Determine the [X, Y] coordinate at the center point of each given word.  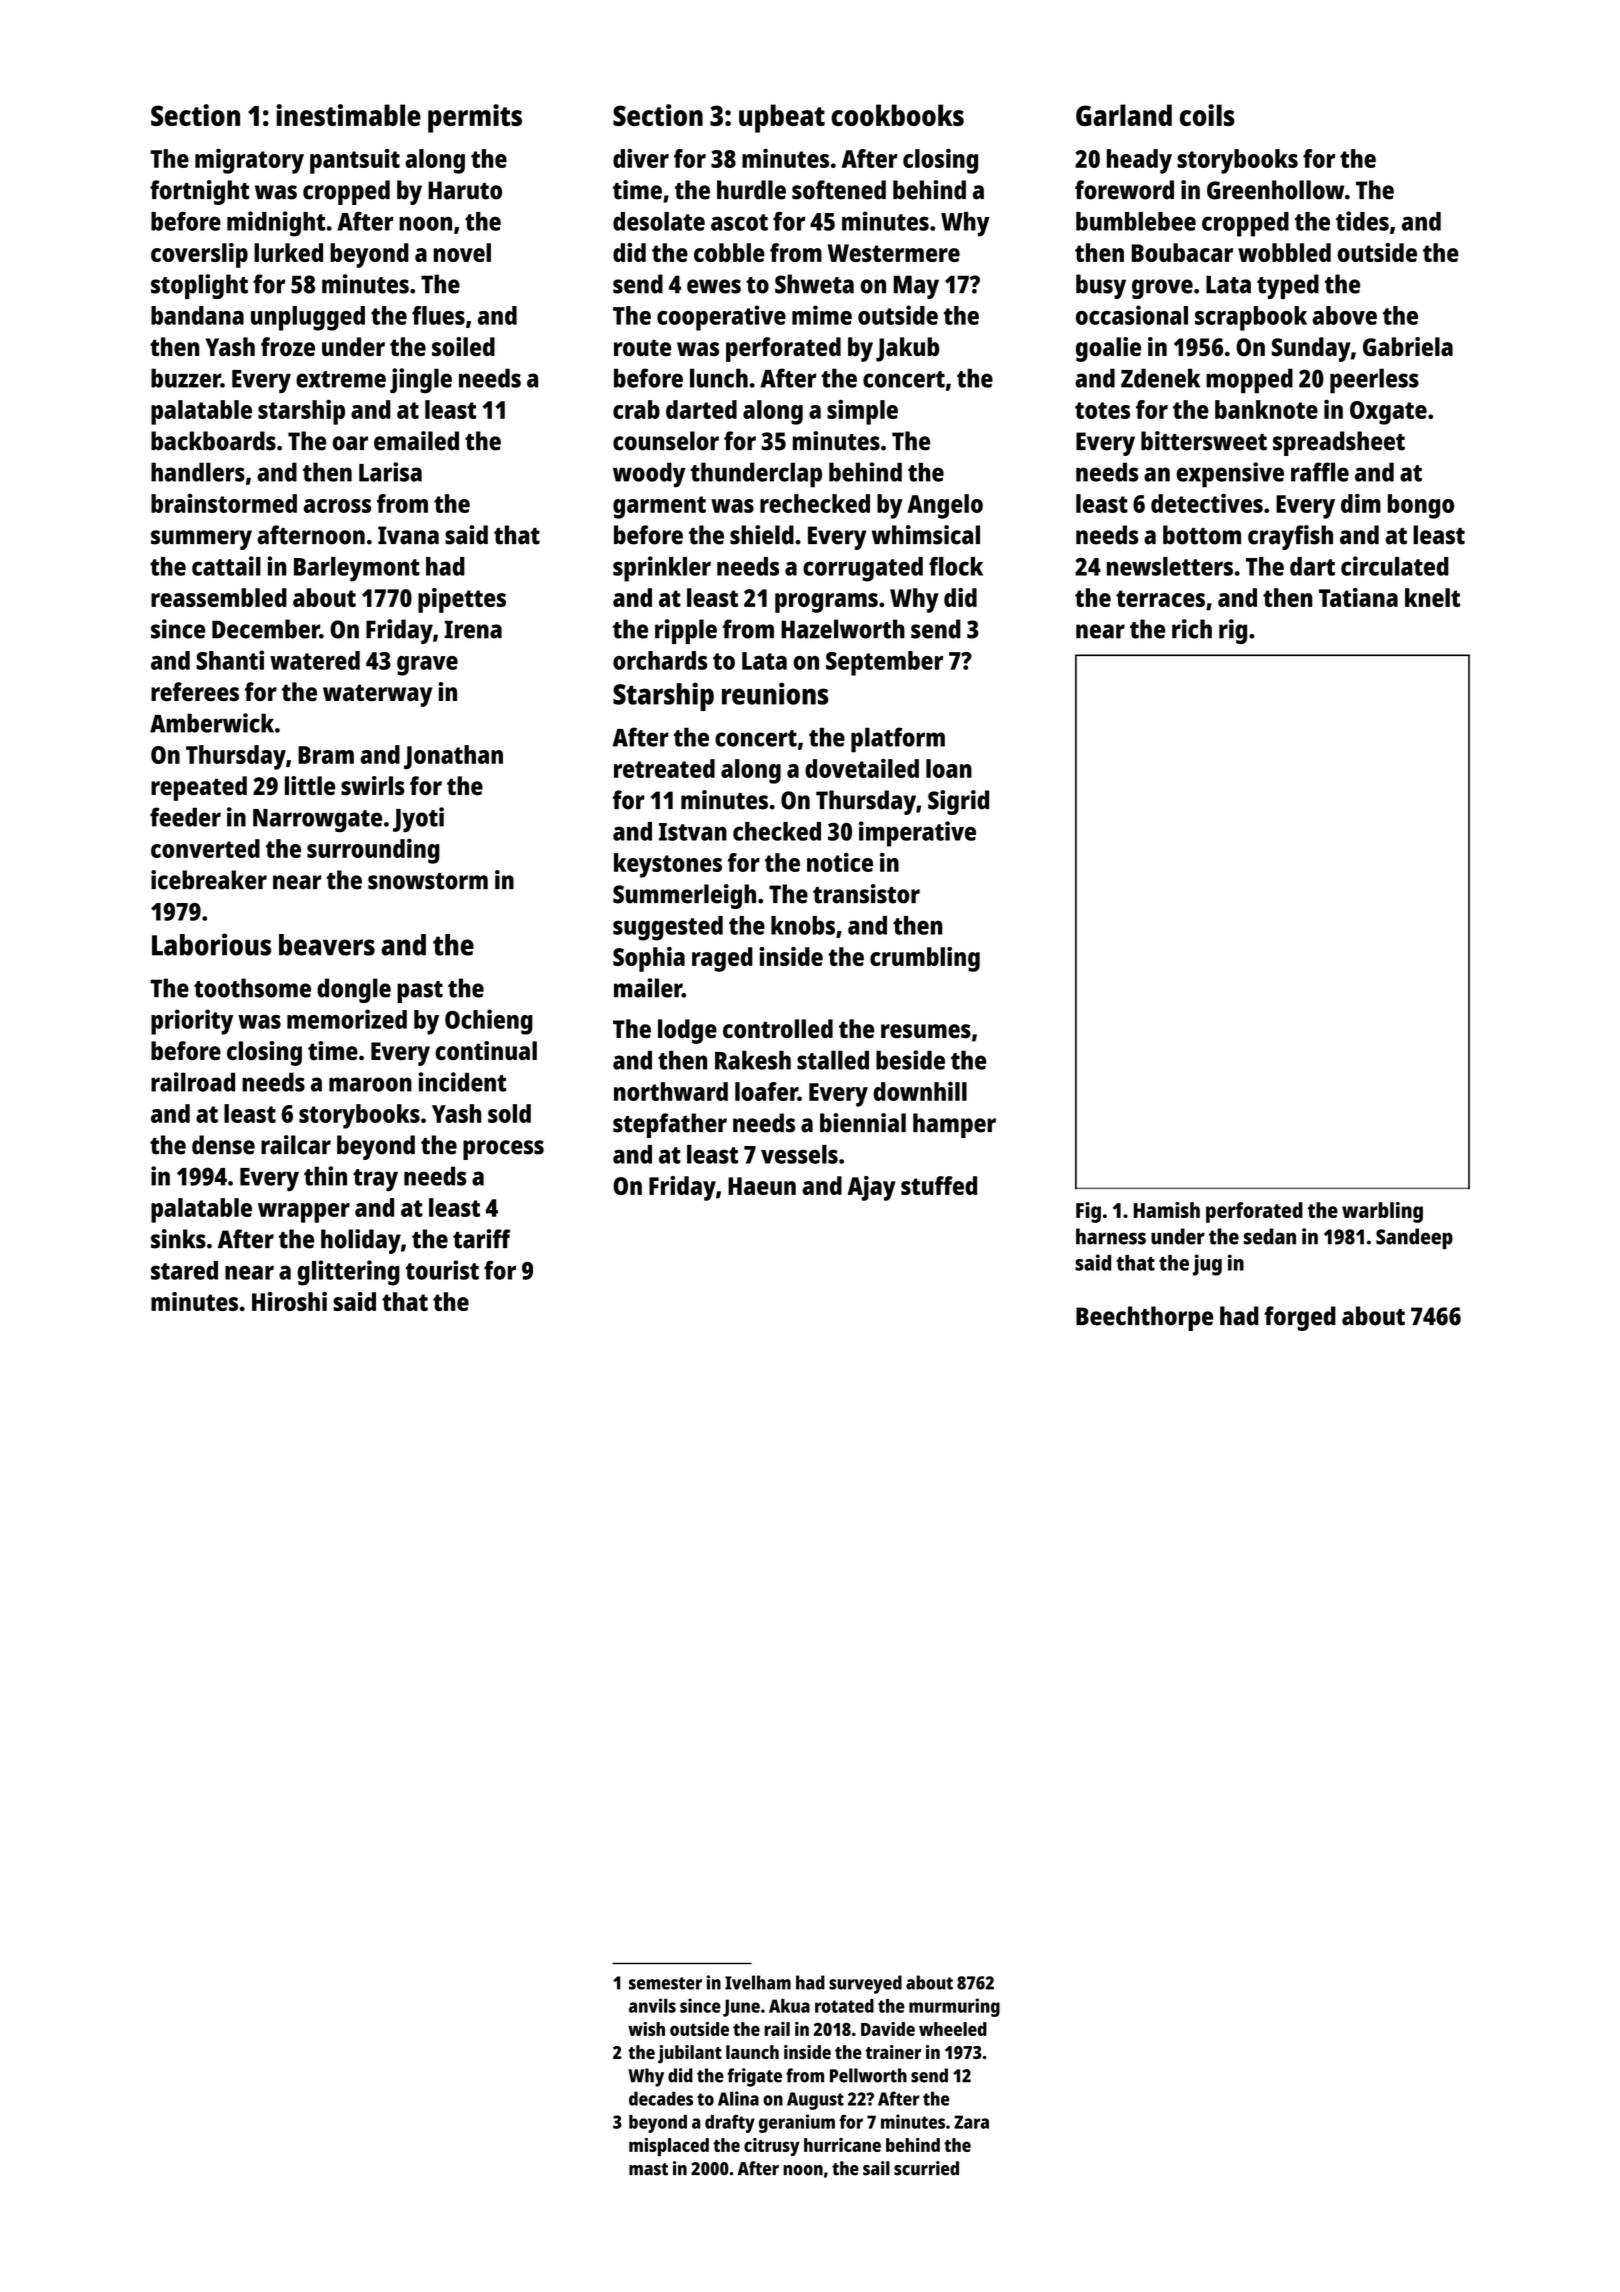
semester [665, 1983]
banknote [1266, 409]
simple [862, 412]
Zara [971, 2122]
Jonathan [453, 757]
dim [1361, 503]
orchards [660, 660]
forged [1300, 1318]
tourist [442, 1270]
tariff [481, 1239]
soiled [463, 347]
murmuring [954, 2007]
